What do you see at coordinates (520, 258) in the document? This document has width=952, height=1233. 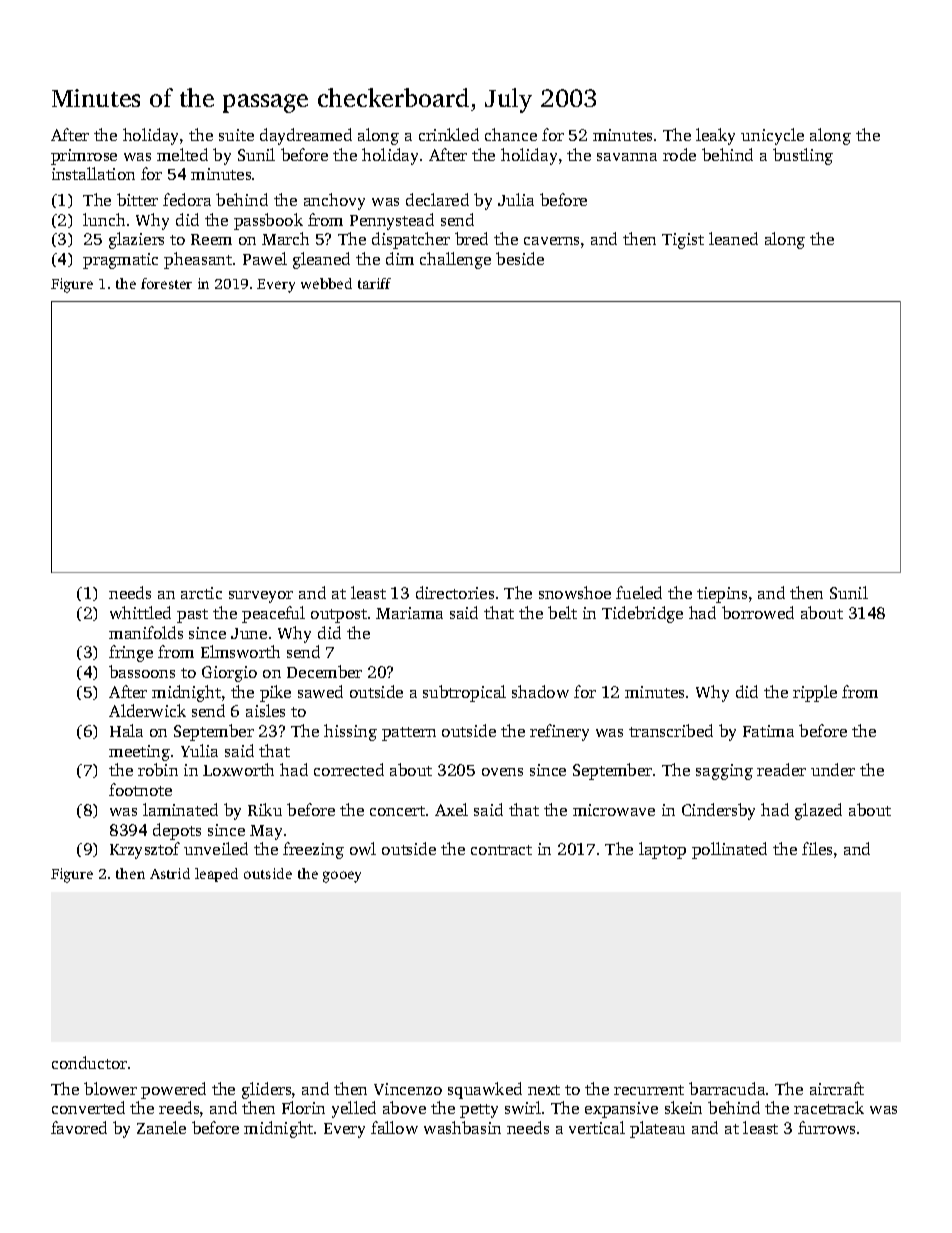 I see `beside` at bounding box center [520, 258].
